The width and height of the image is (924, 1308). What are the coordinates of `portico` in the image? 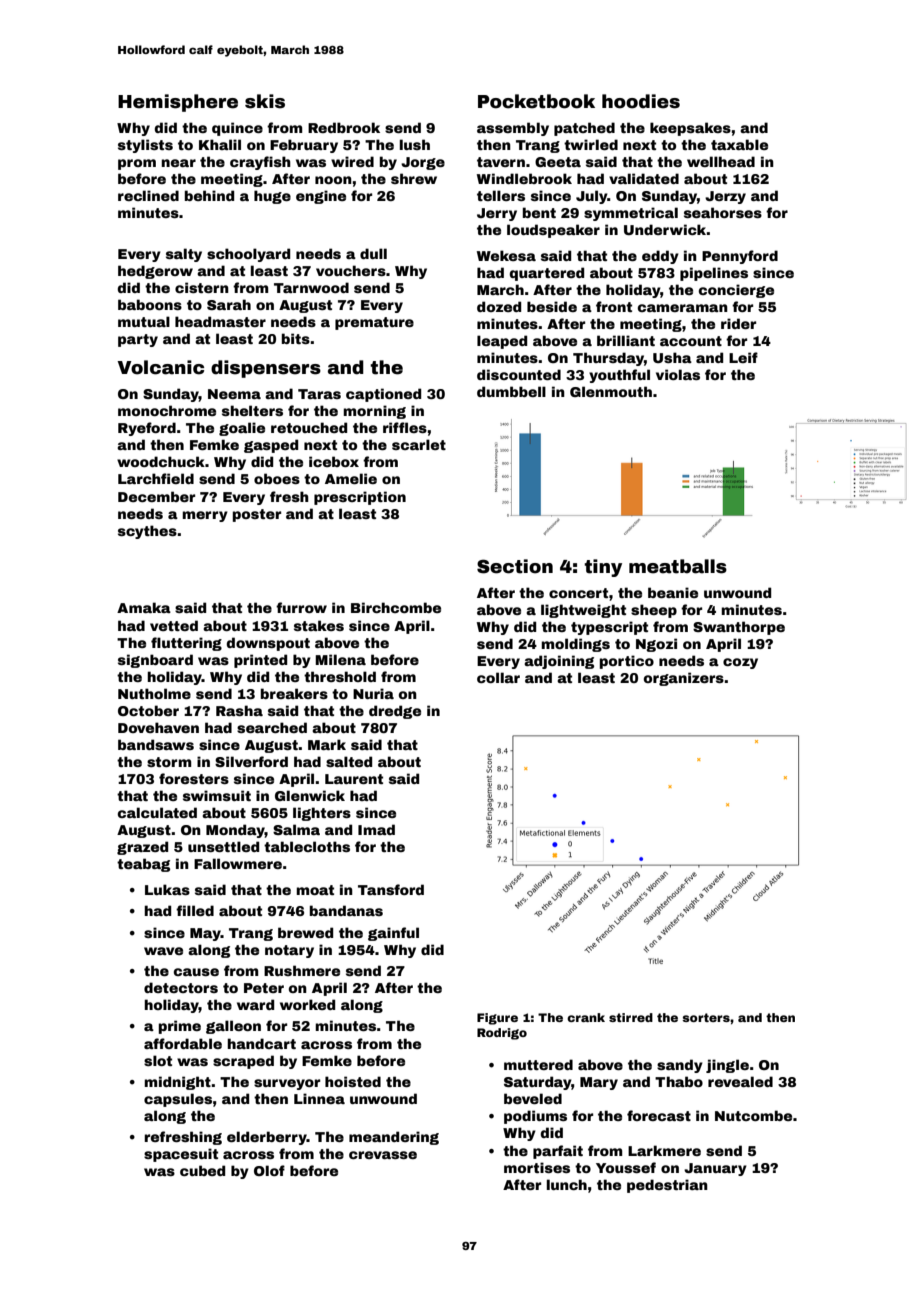 It's located at (627, 662).
